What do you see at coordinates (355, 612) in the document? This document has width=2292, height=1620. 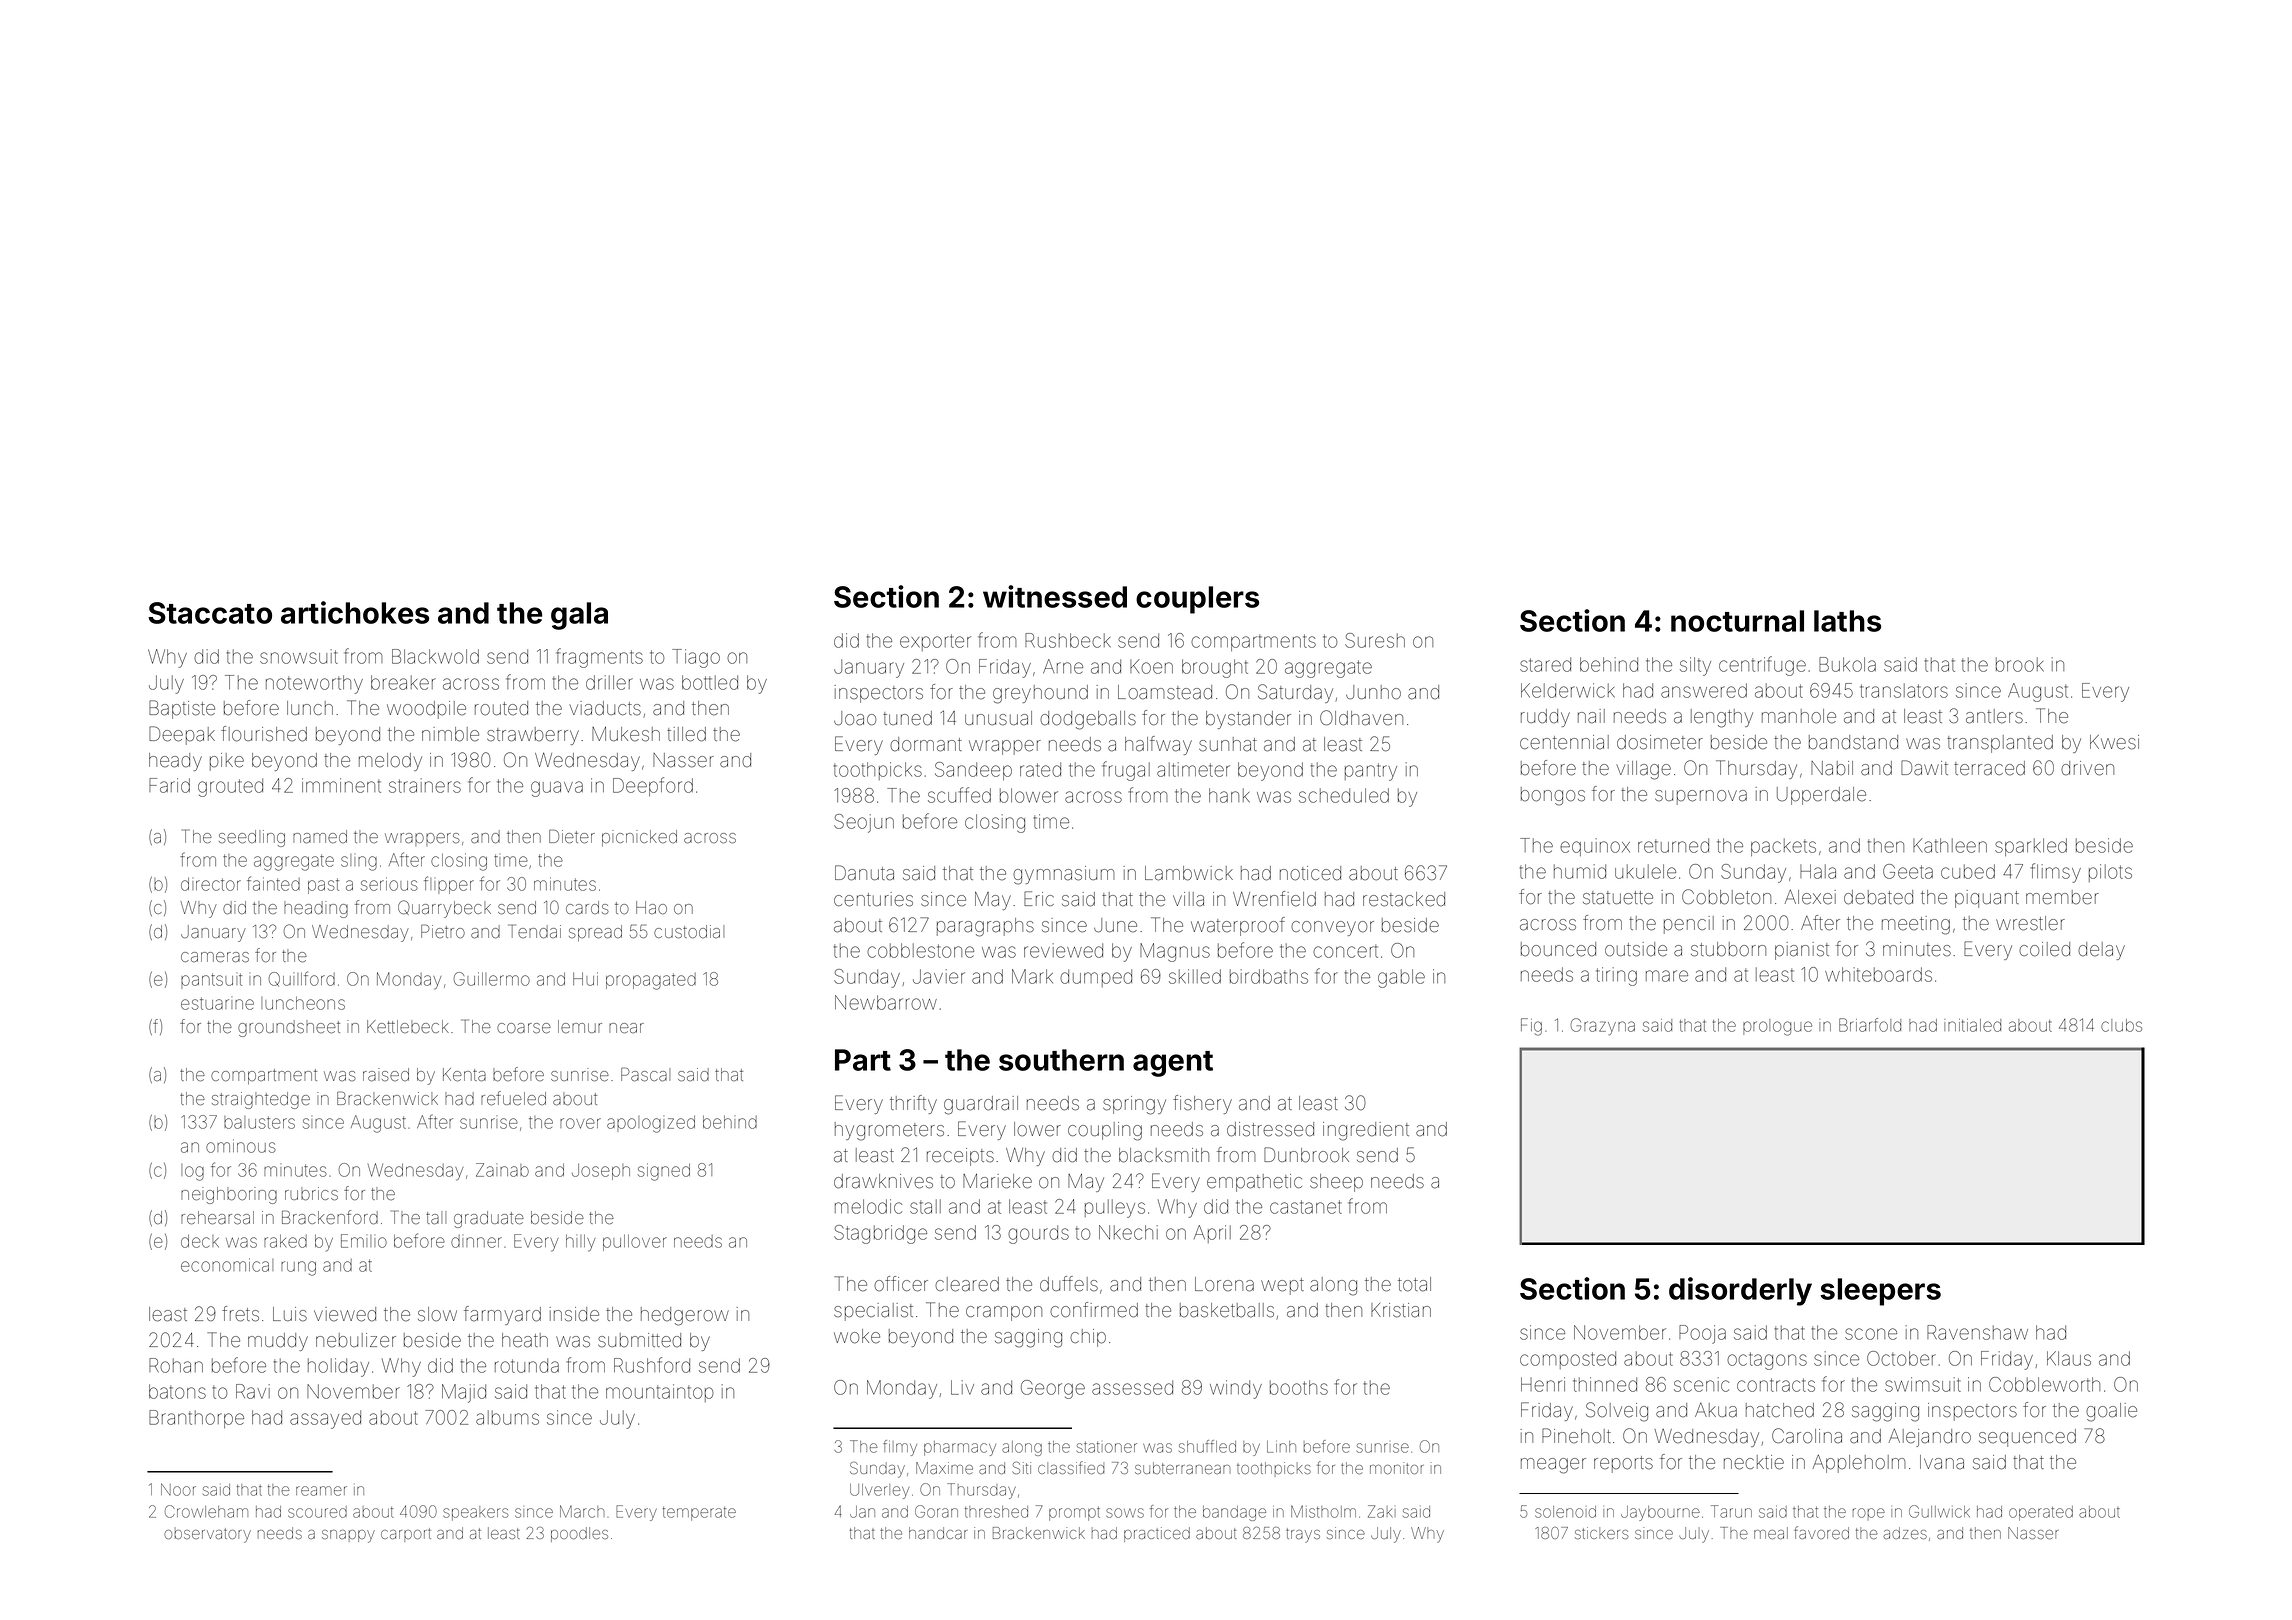 I see `artichokes` at bounding box center [355, 612].
